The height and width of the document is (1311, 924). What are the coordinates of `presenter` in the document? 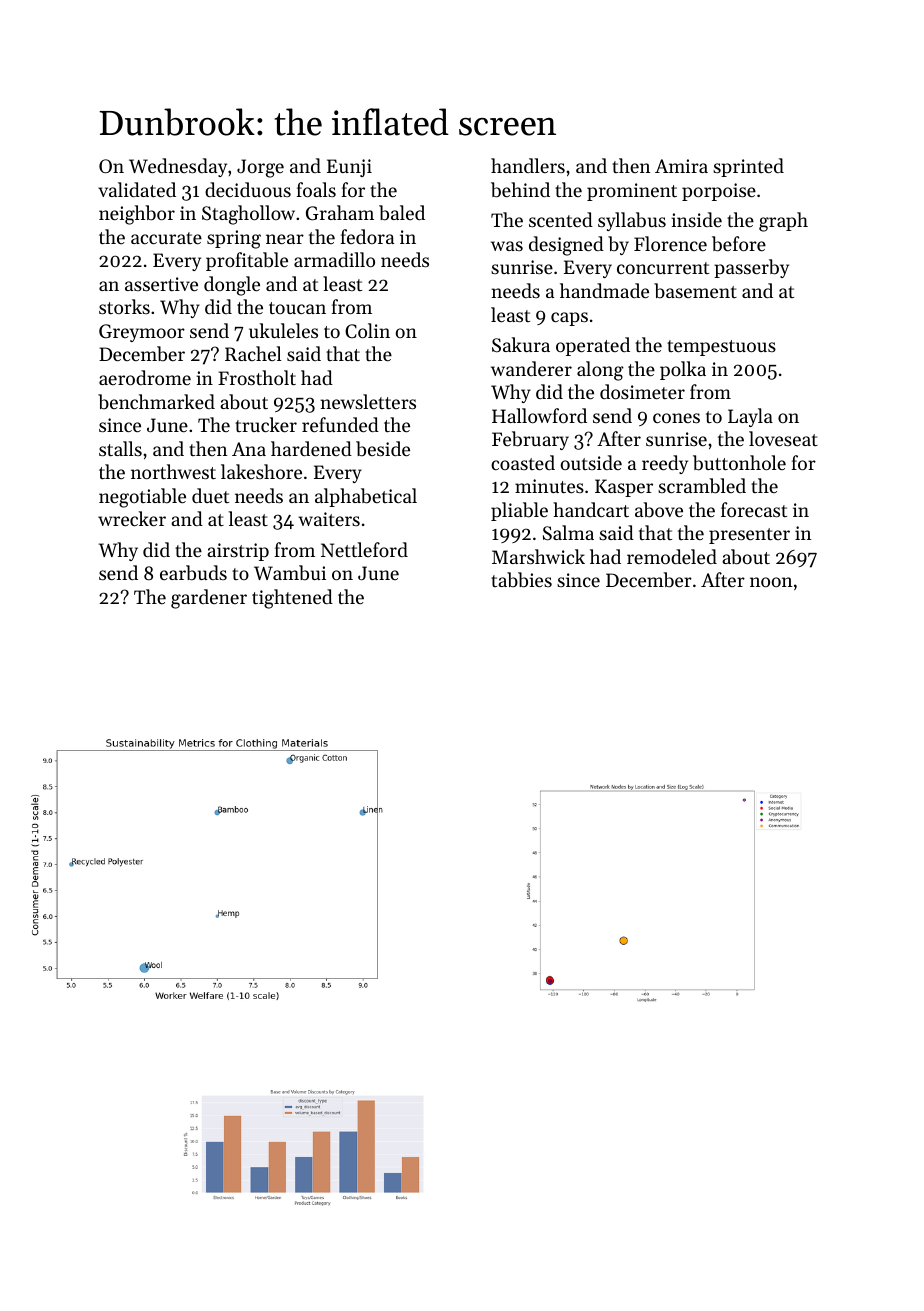 It's located at (749, 536).
